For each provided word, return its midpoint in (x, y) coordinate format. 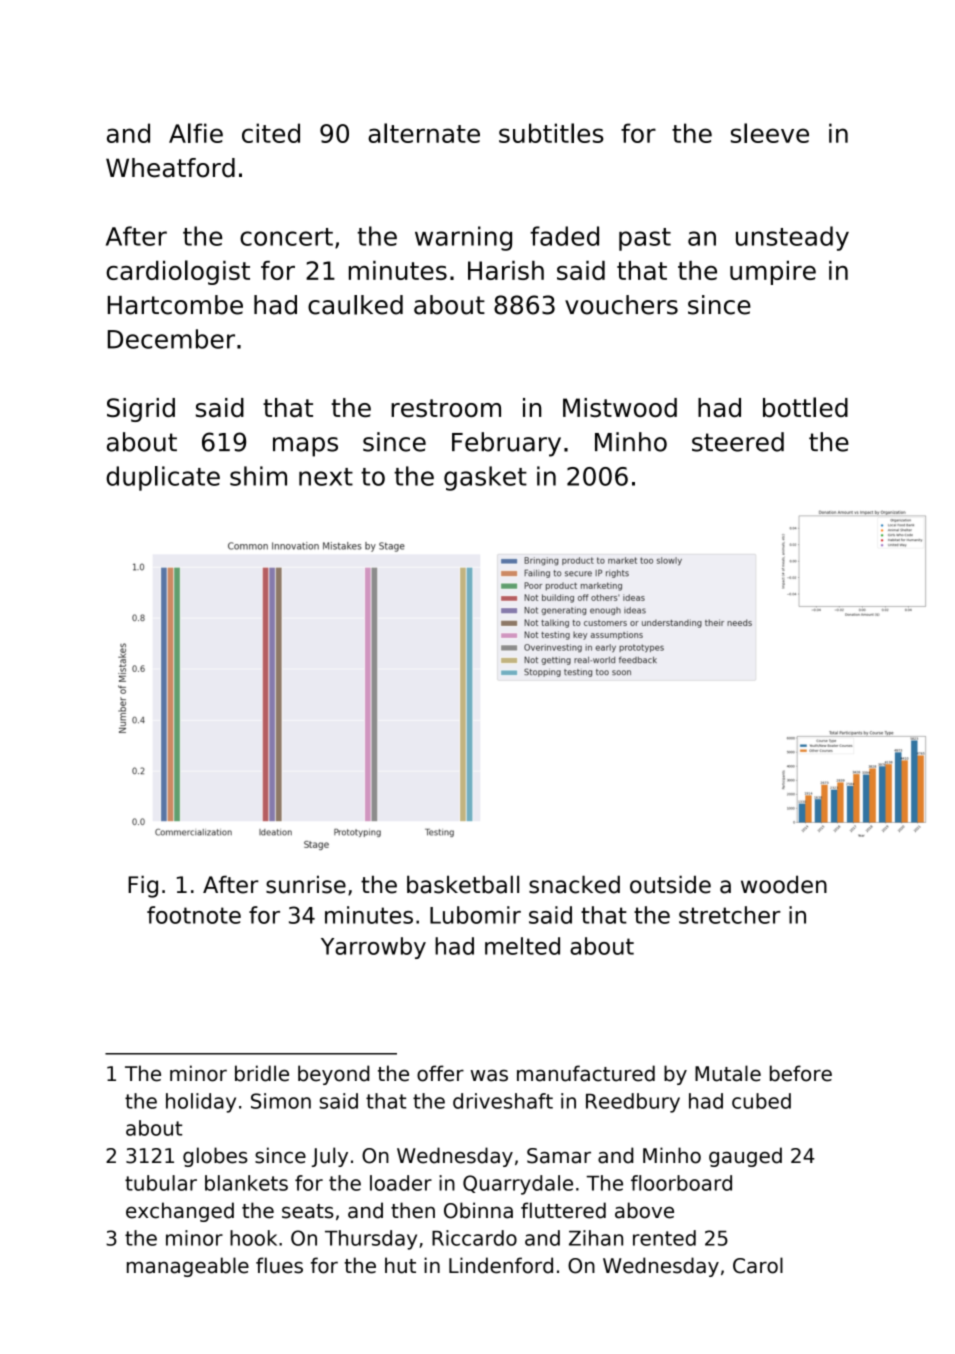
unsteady (792, 238)
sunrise (306, 885)
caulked (355, 305)
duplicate (163, 478)
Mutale (728, 1073)
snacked (574, 884)
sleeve (770, 133)
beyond (333, 1075)
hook (253, 1238)
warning (463, 238)
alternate (424, 133)
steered (738, 442)
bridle (262, 1073)
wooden (784, 884)
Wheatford (170, 168)
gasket (485, 478)
